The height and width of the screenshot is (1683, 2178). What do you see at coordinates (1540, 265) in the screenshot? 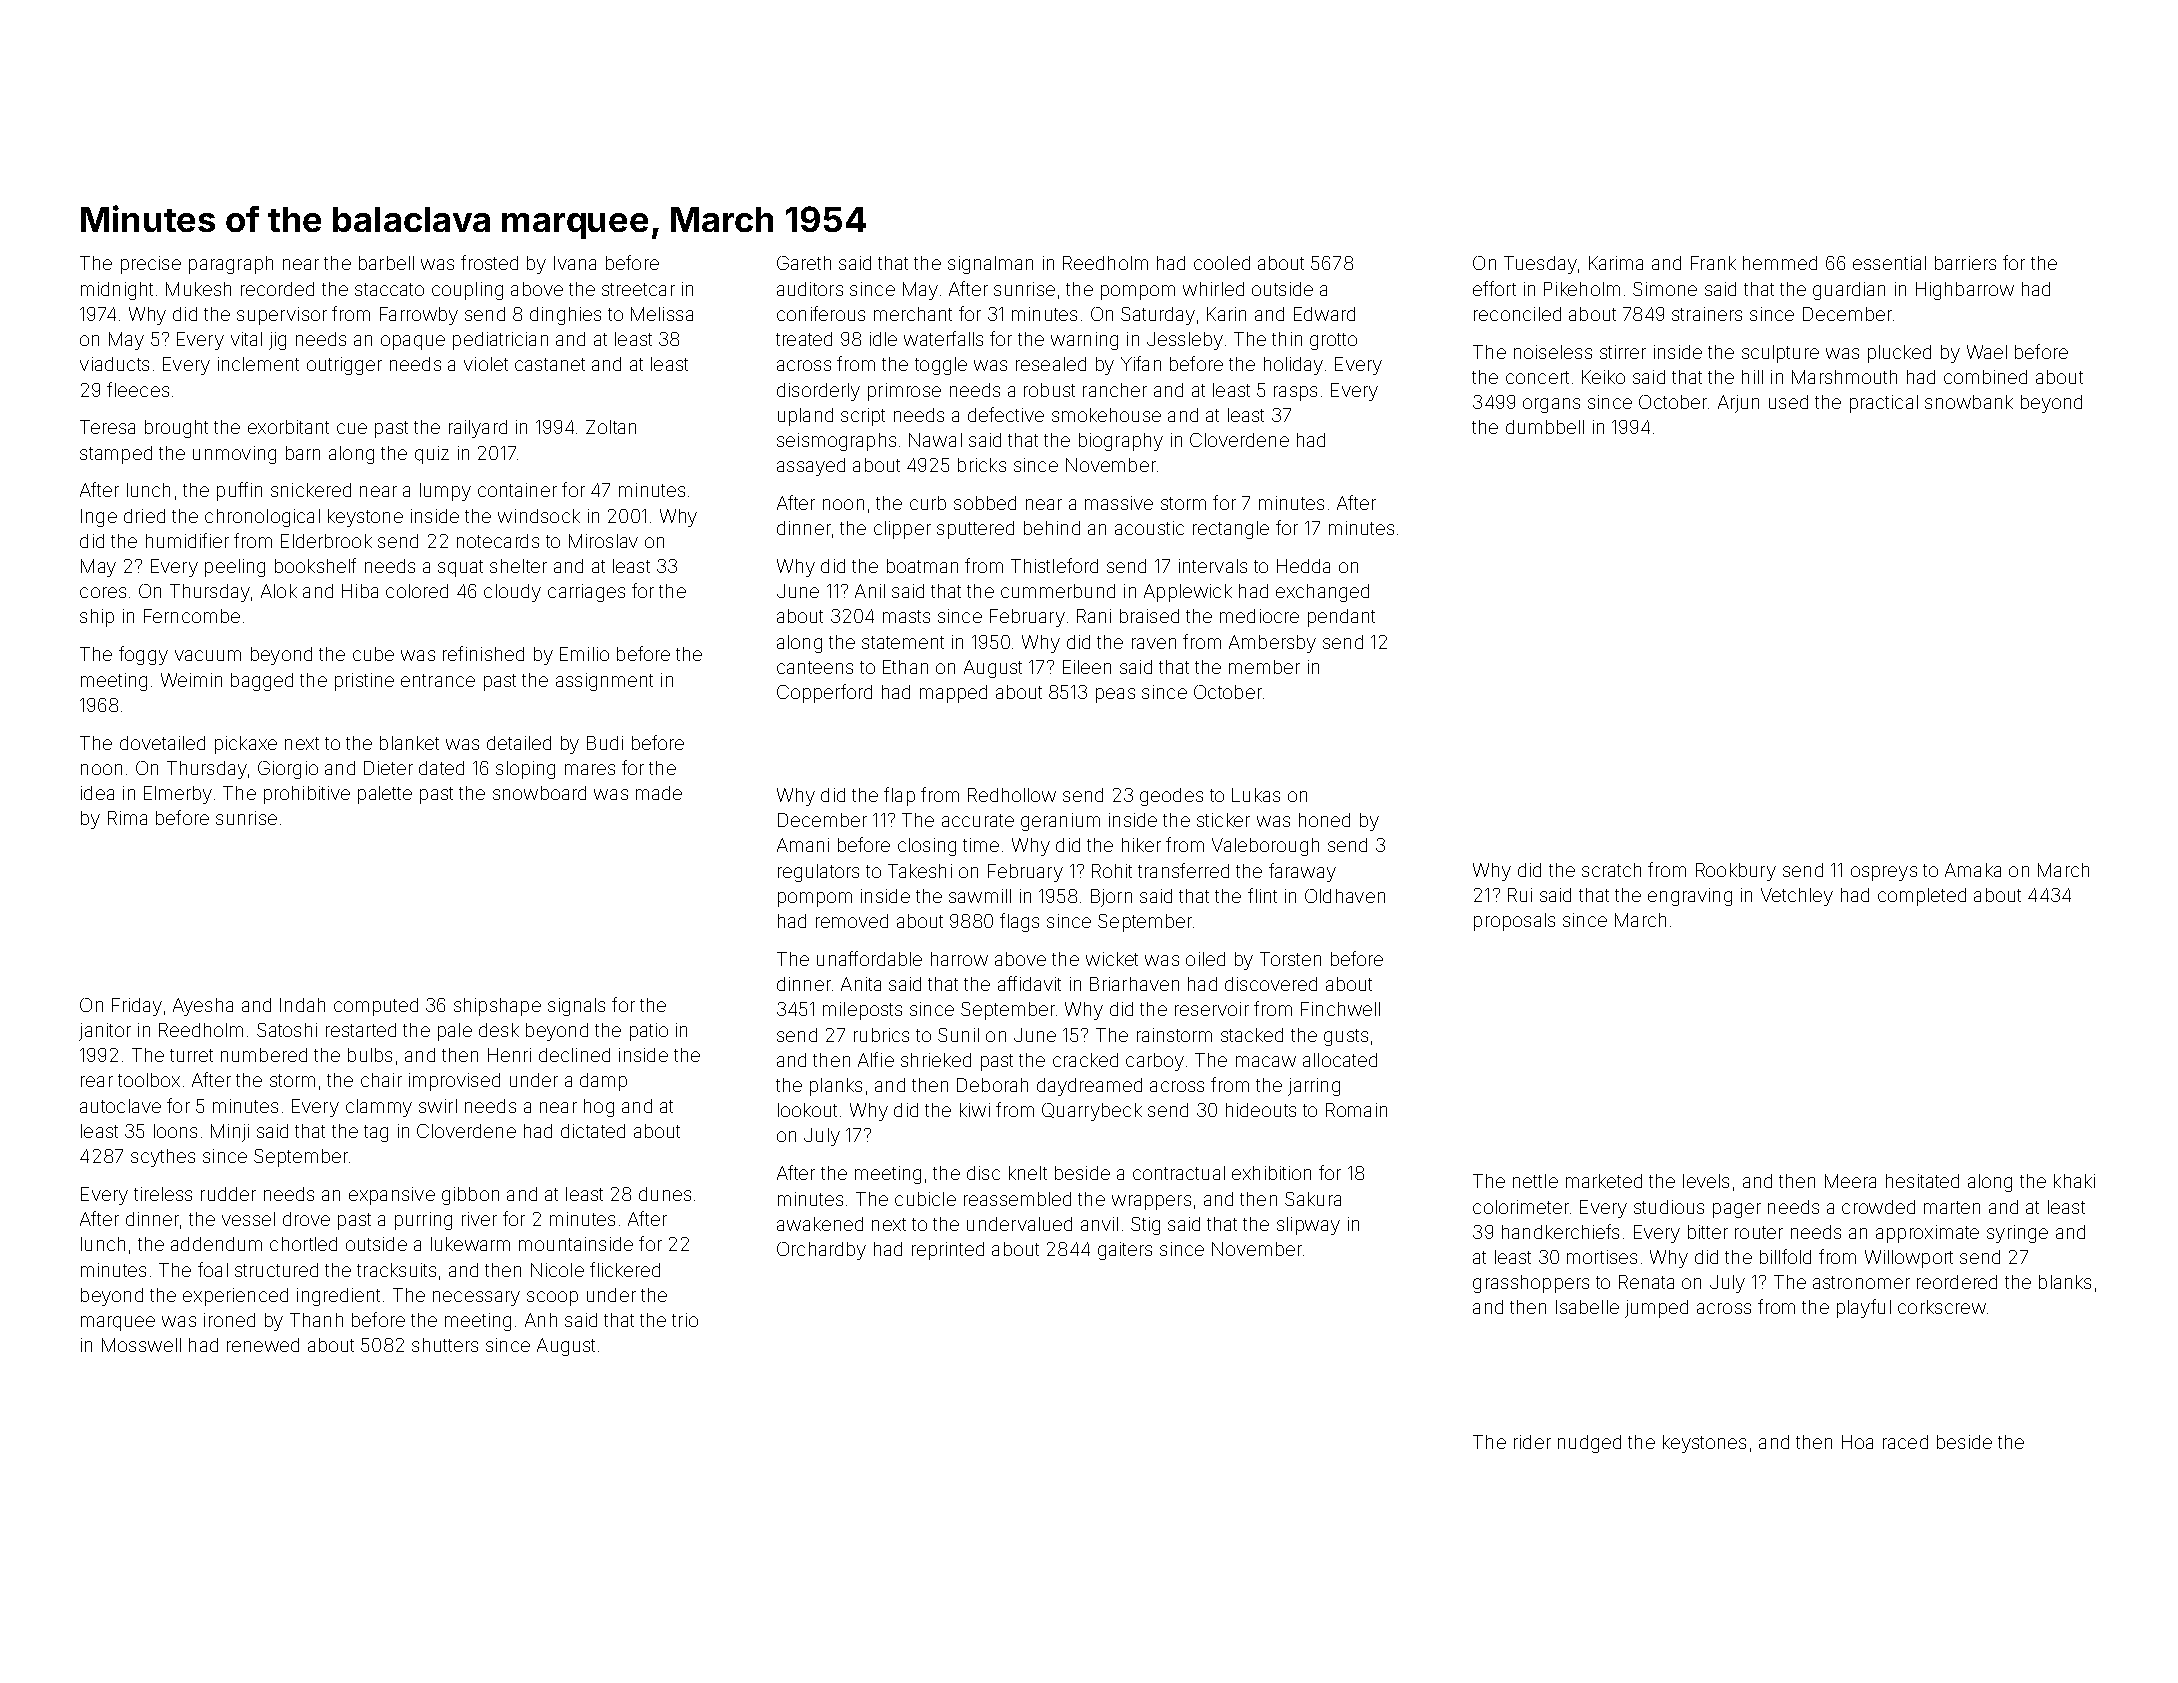
I see `Tuesday` at bounding box center [1540, 265].
